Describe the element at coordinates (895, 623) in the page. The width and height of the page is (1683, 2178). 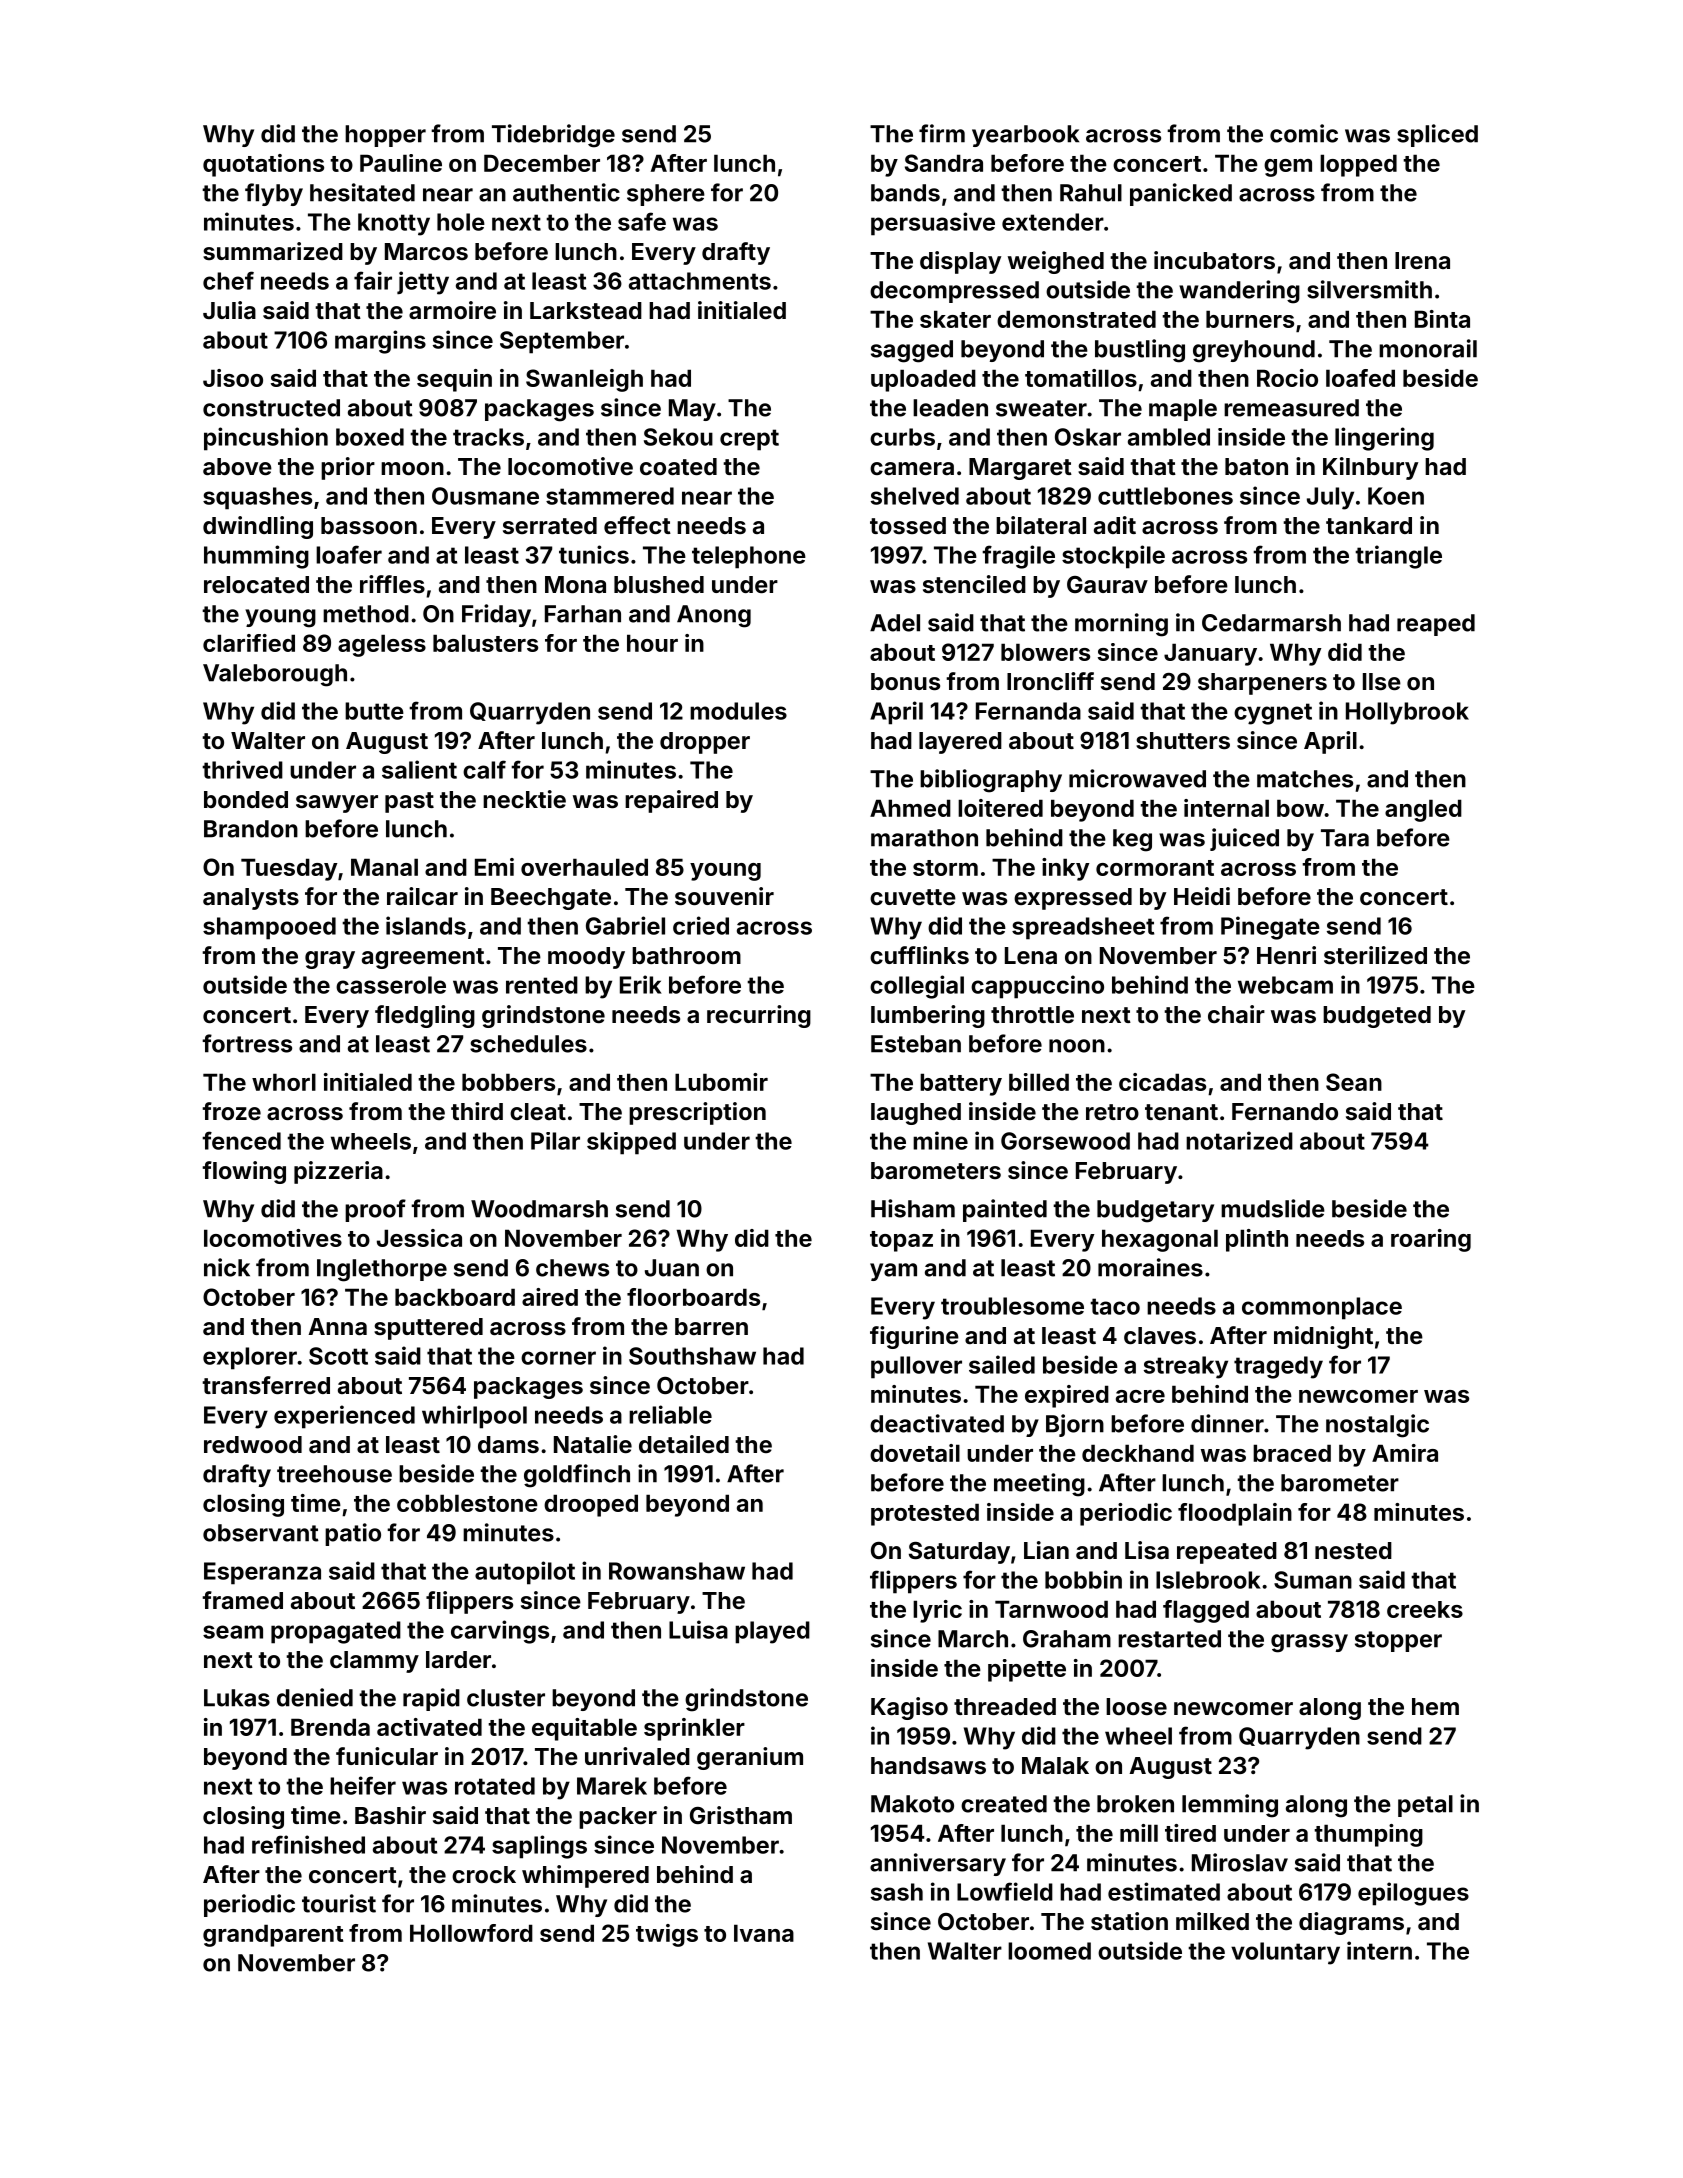
I see `Adel` at that location.
